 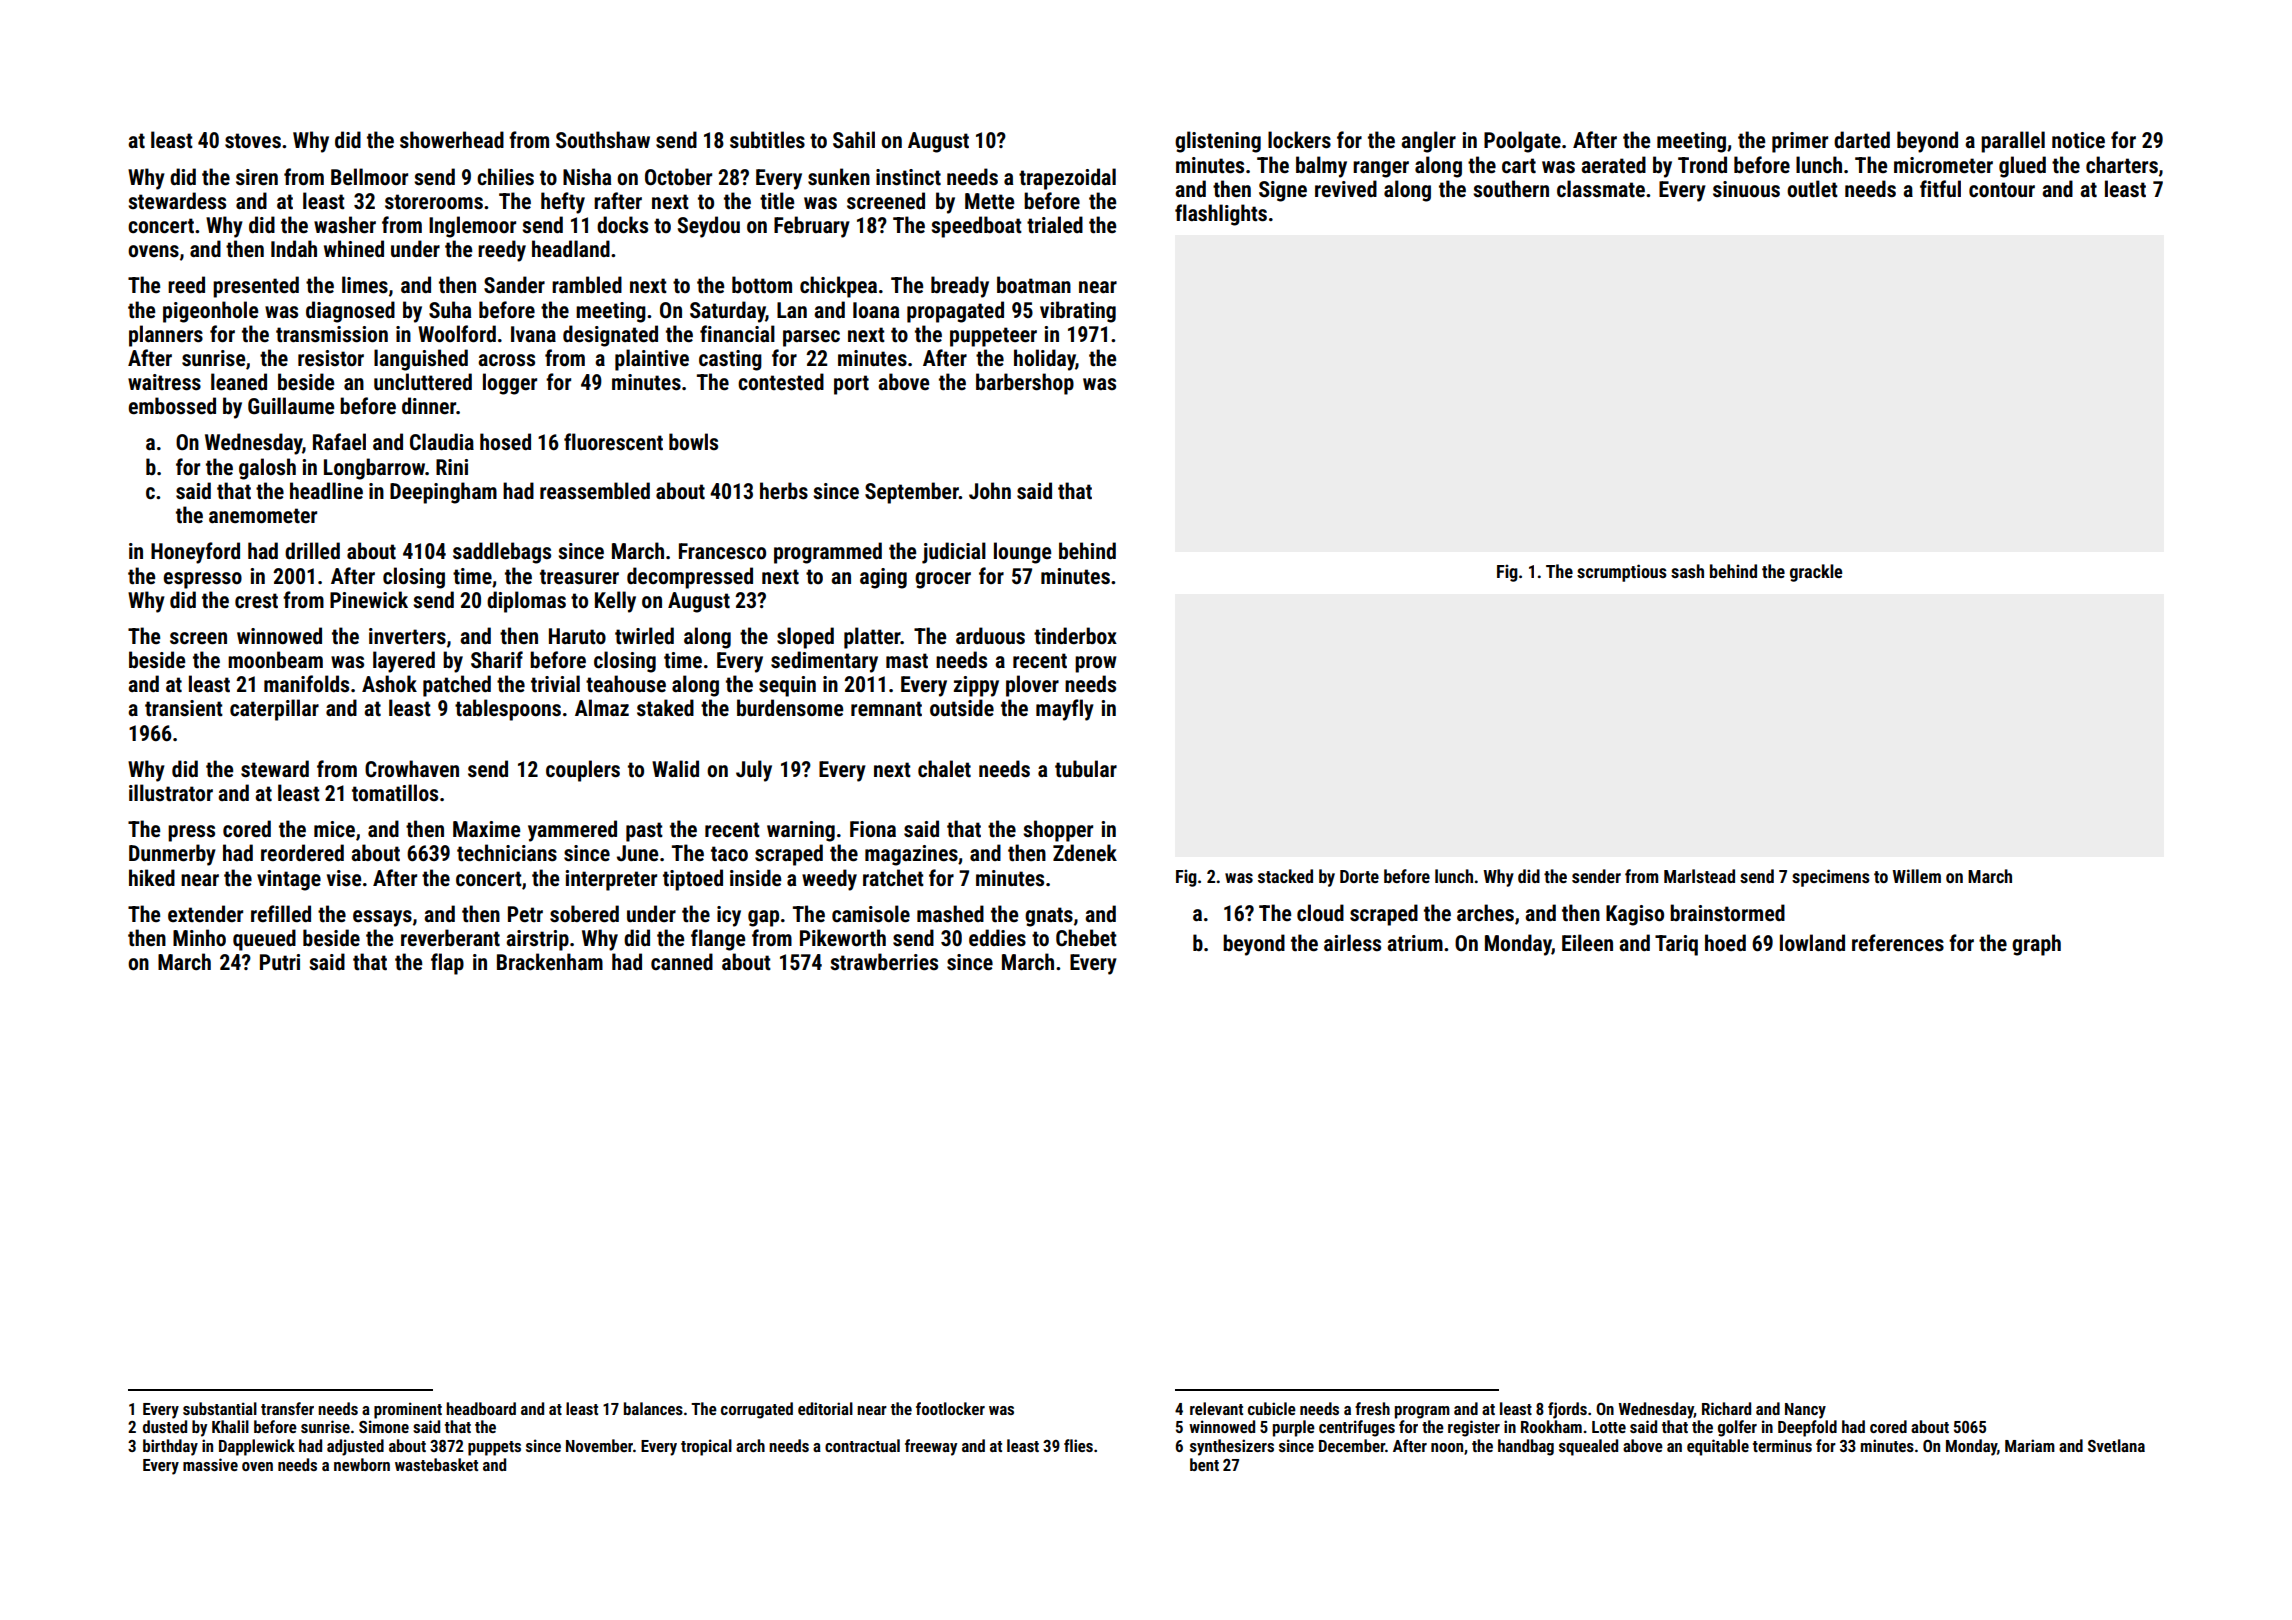 I want to click on showerhead, so click(x=452, y=140).
